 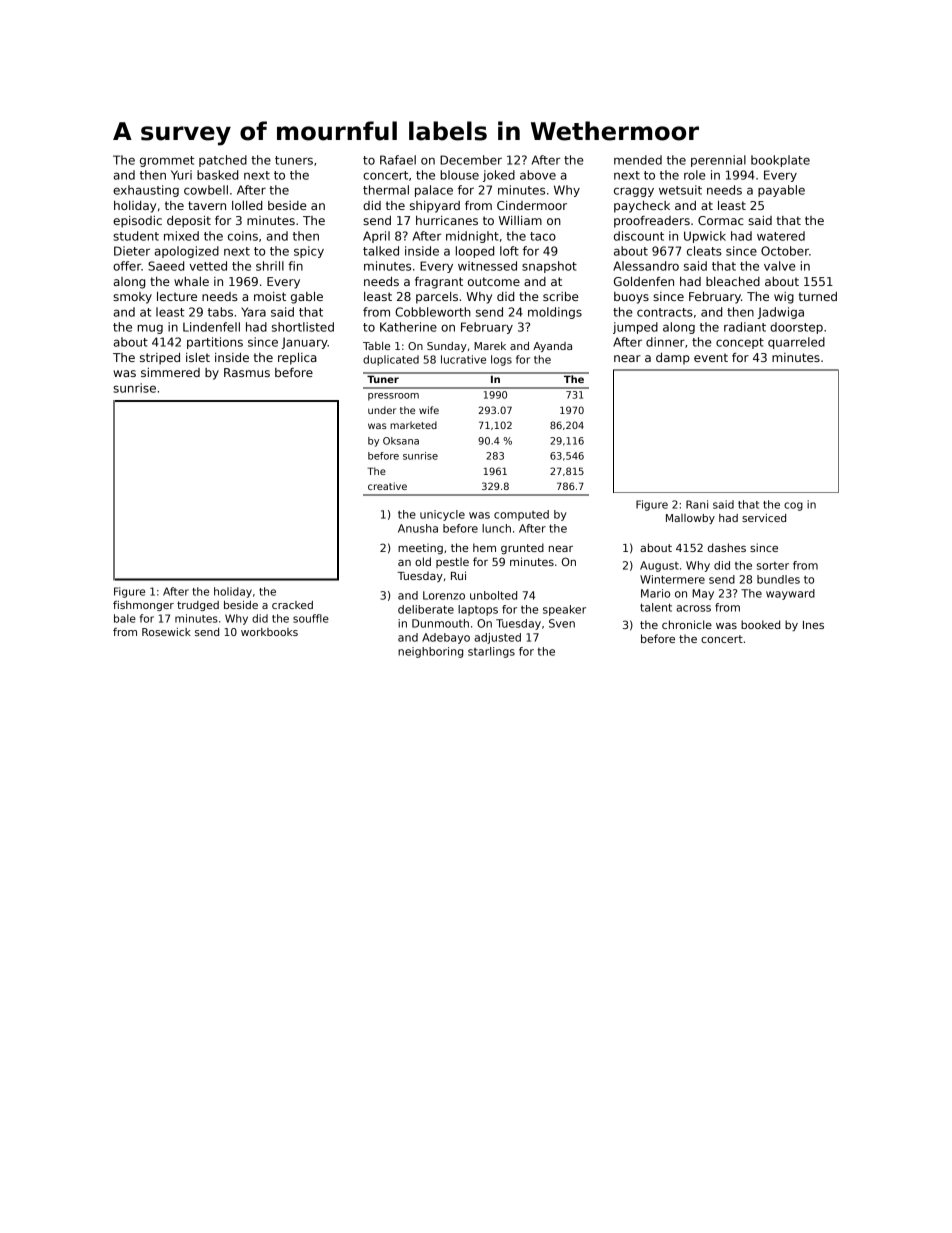 I want to click on patched, so click(x=223, y=161).
